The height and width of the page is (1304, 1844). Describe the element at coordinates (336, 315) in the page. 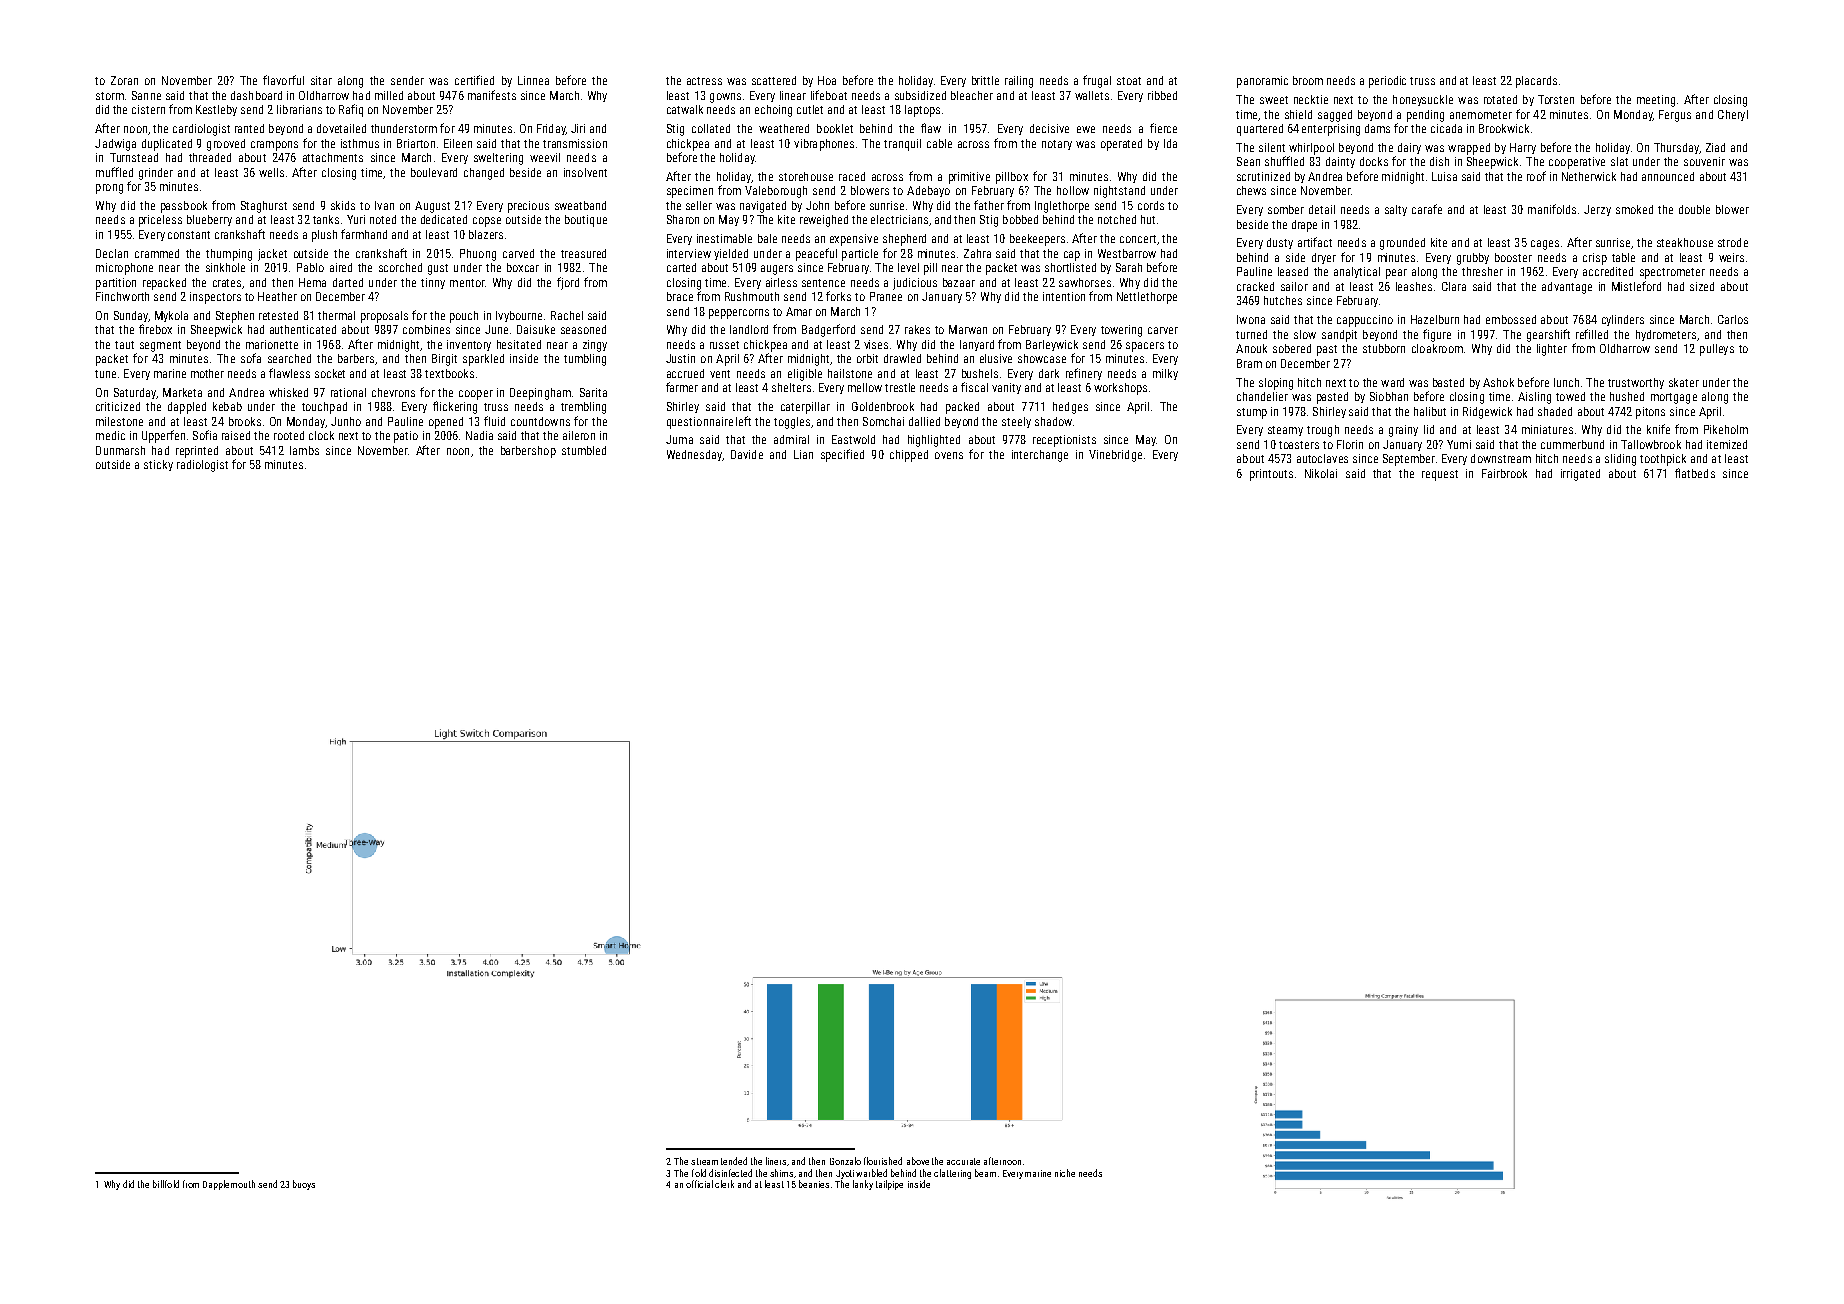

I see `thermal` at that location.
